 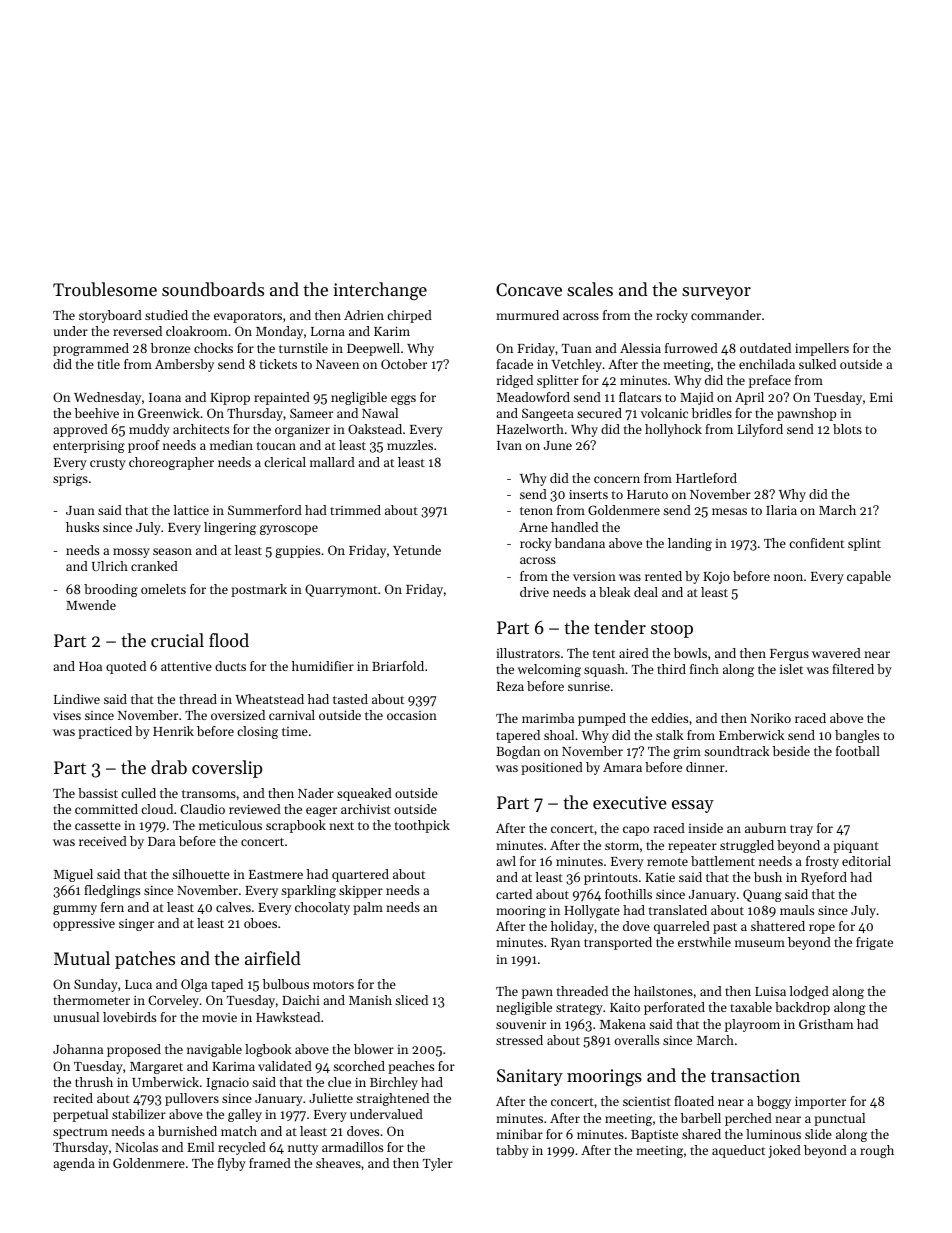 I want to click on Fergus, so click(x=789, y=655).
